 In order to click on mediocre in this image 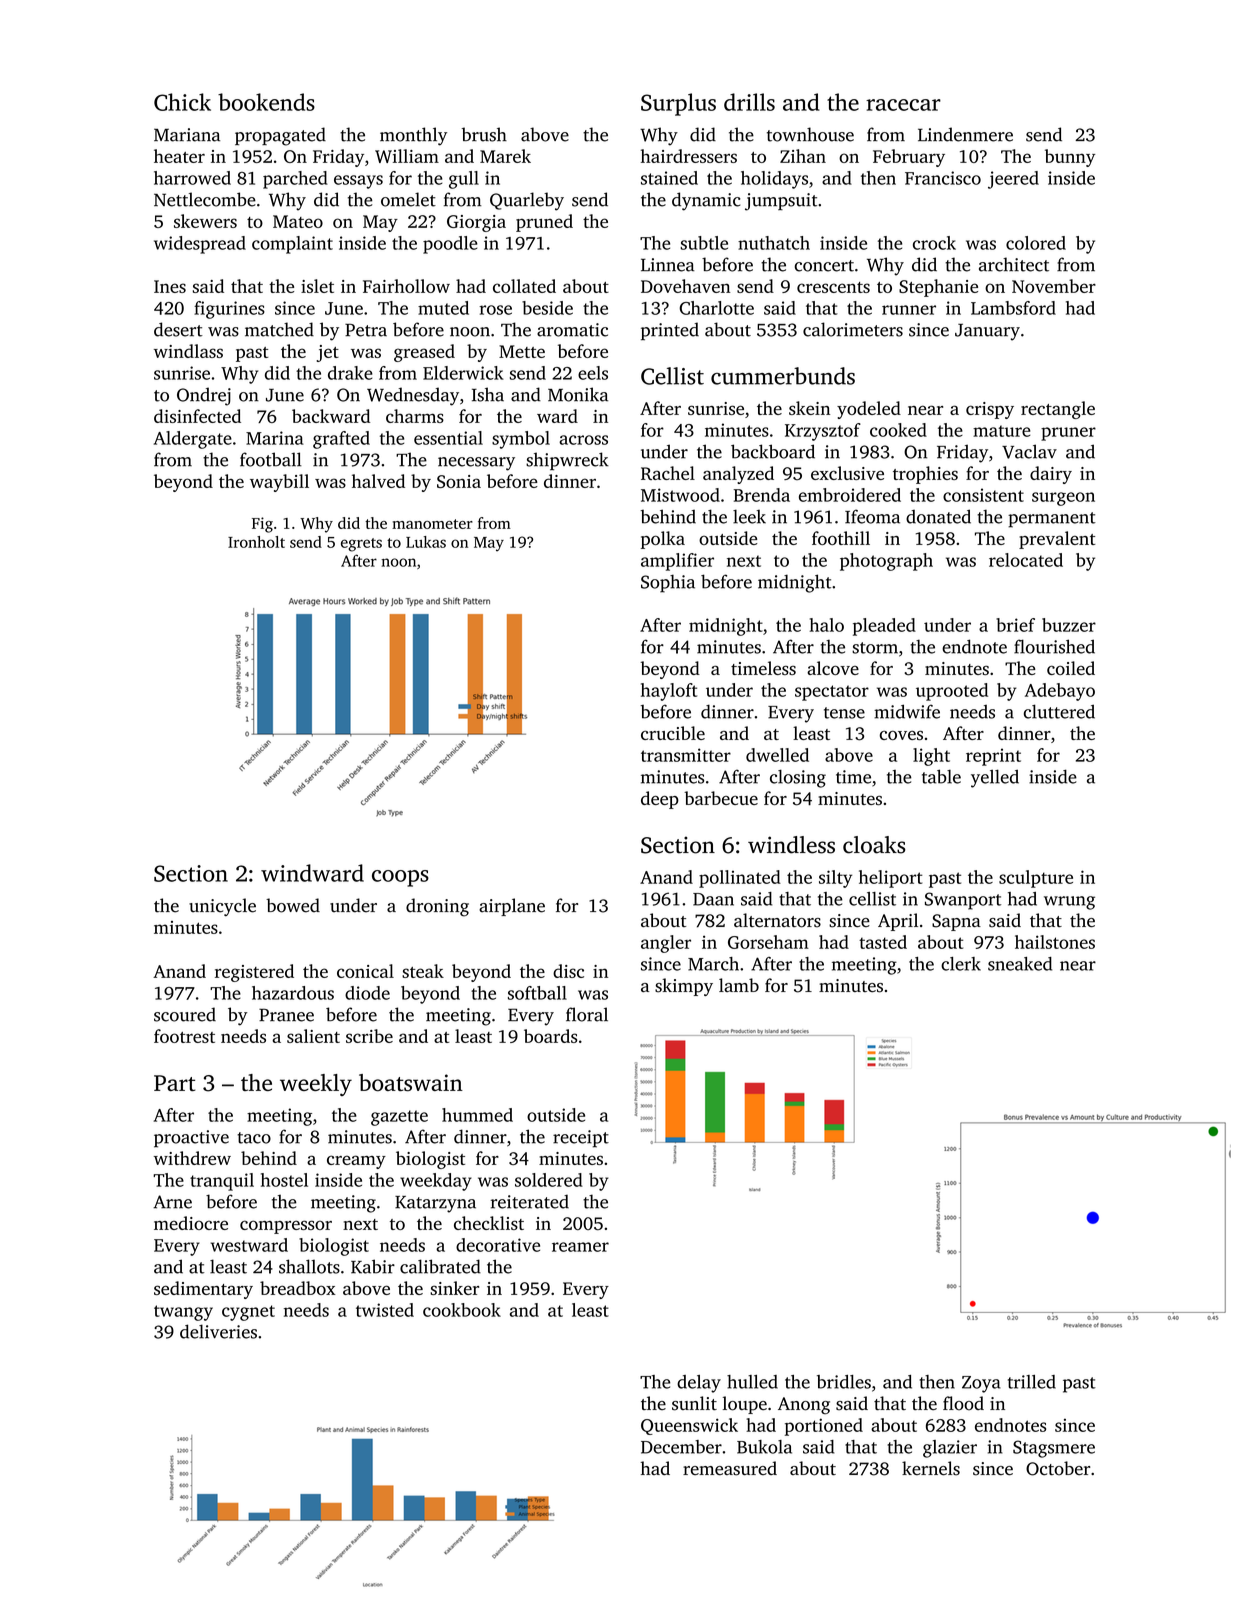, I will do `click(191, 1223)`.
